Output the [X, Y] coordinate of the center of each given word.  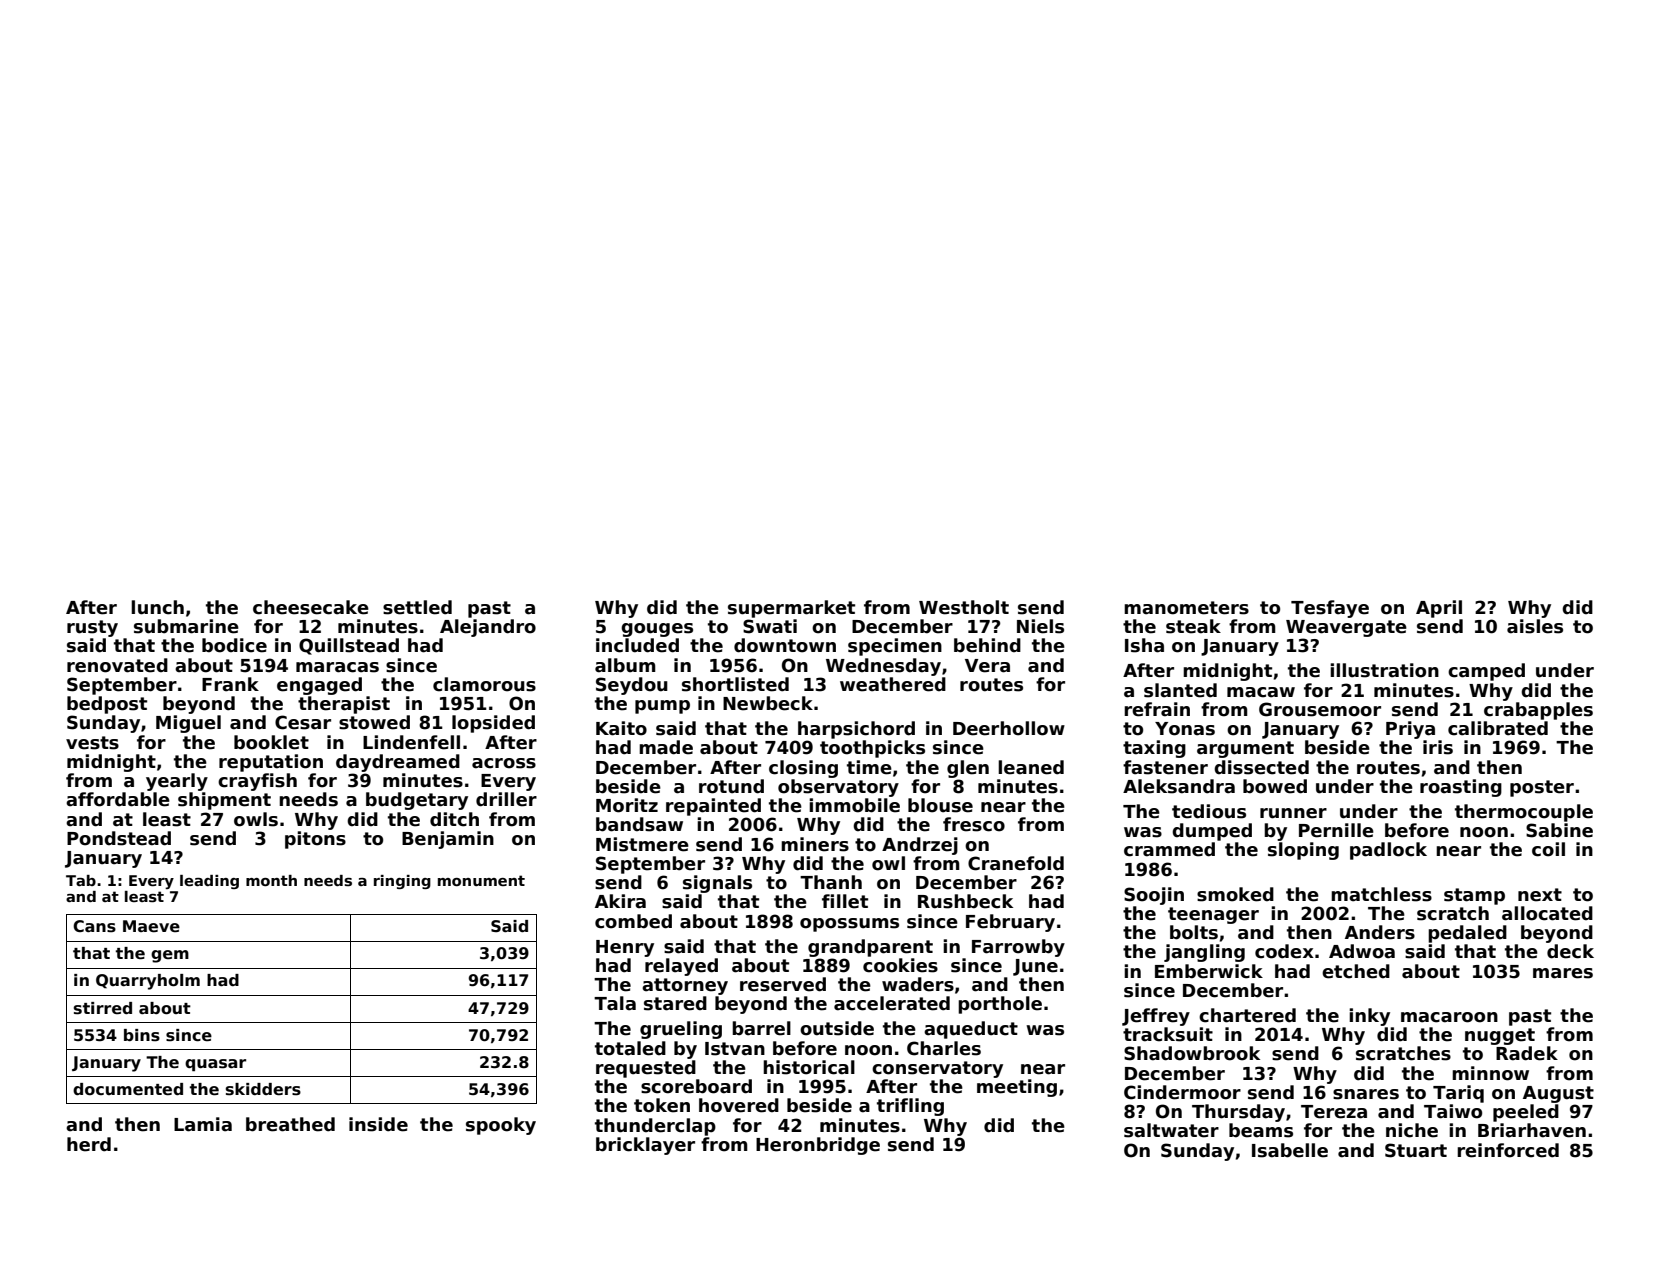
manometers [1186, 608]
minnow [1490, 1073]
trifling [910, 1107]
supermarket [791, 609]
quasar [215, 1065]
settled [417, 607]
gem [170, 956]
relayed [681, 967]
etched [1356, 971]
